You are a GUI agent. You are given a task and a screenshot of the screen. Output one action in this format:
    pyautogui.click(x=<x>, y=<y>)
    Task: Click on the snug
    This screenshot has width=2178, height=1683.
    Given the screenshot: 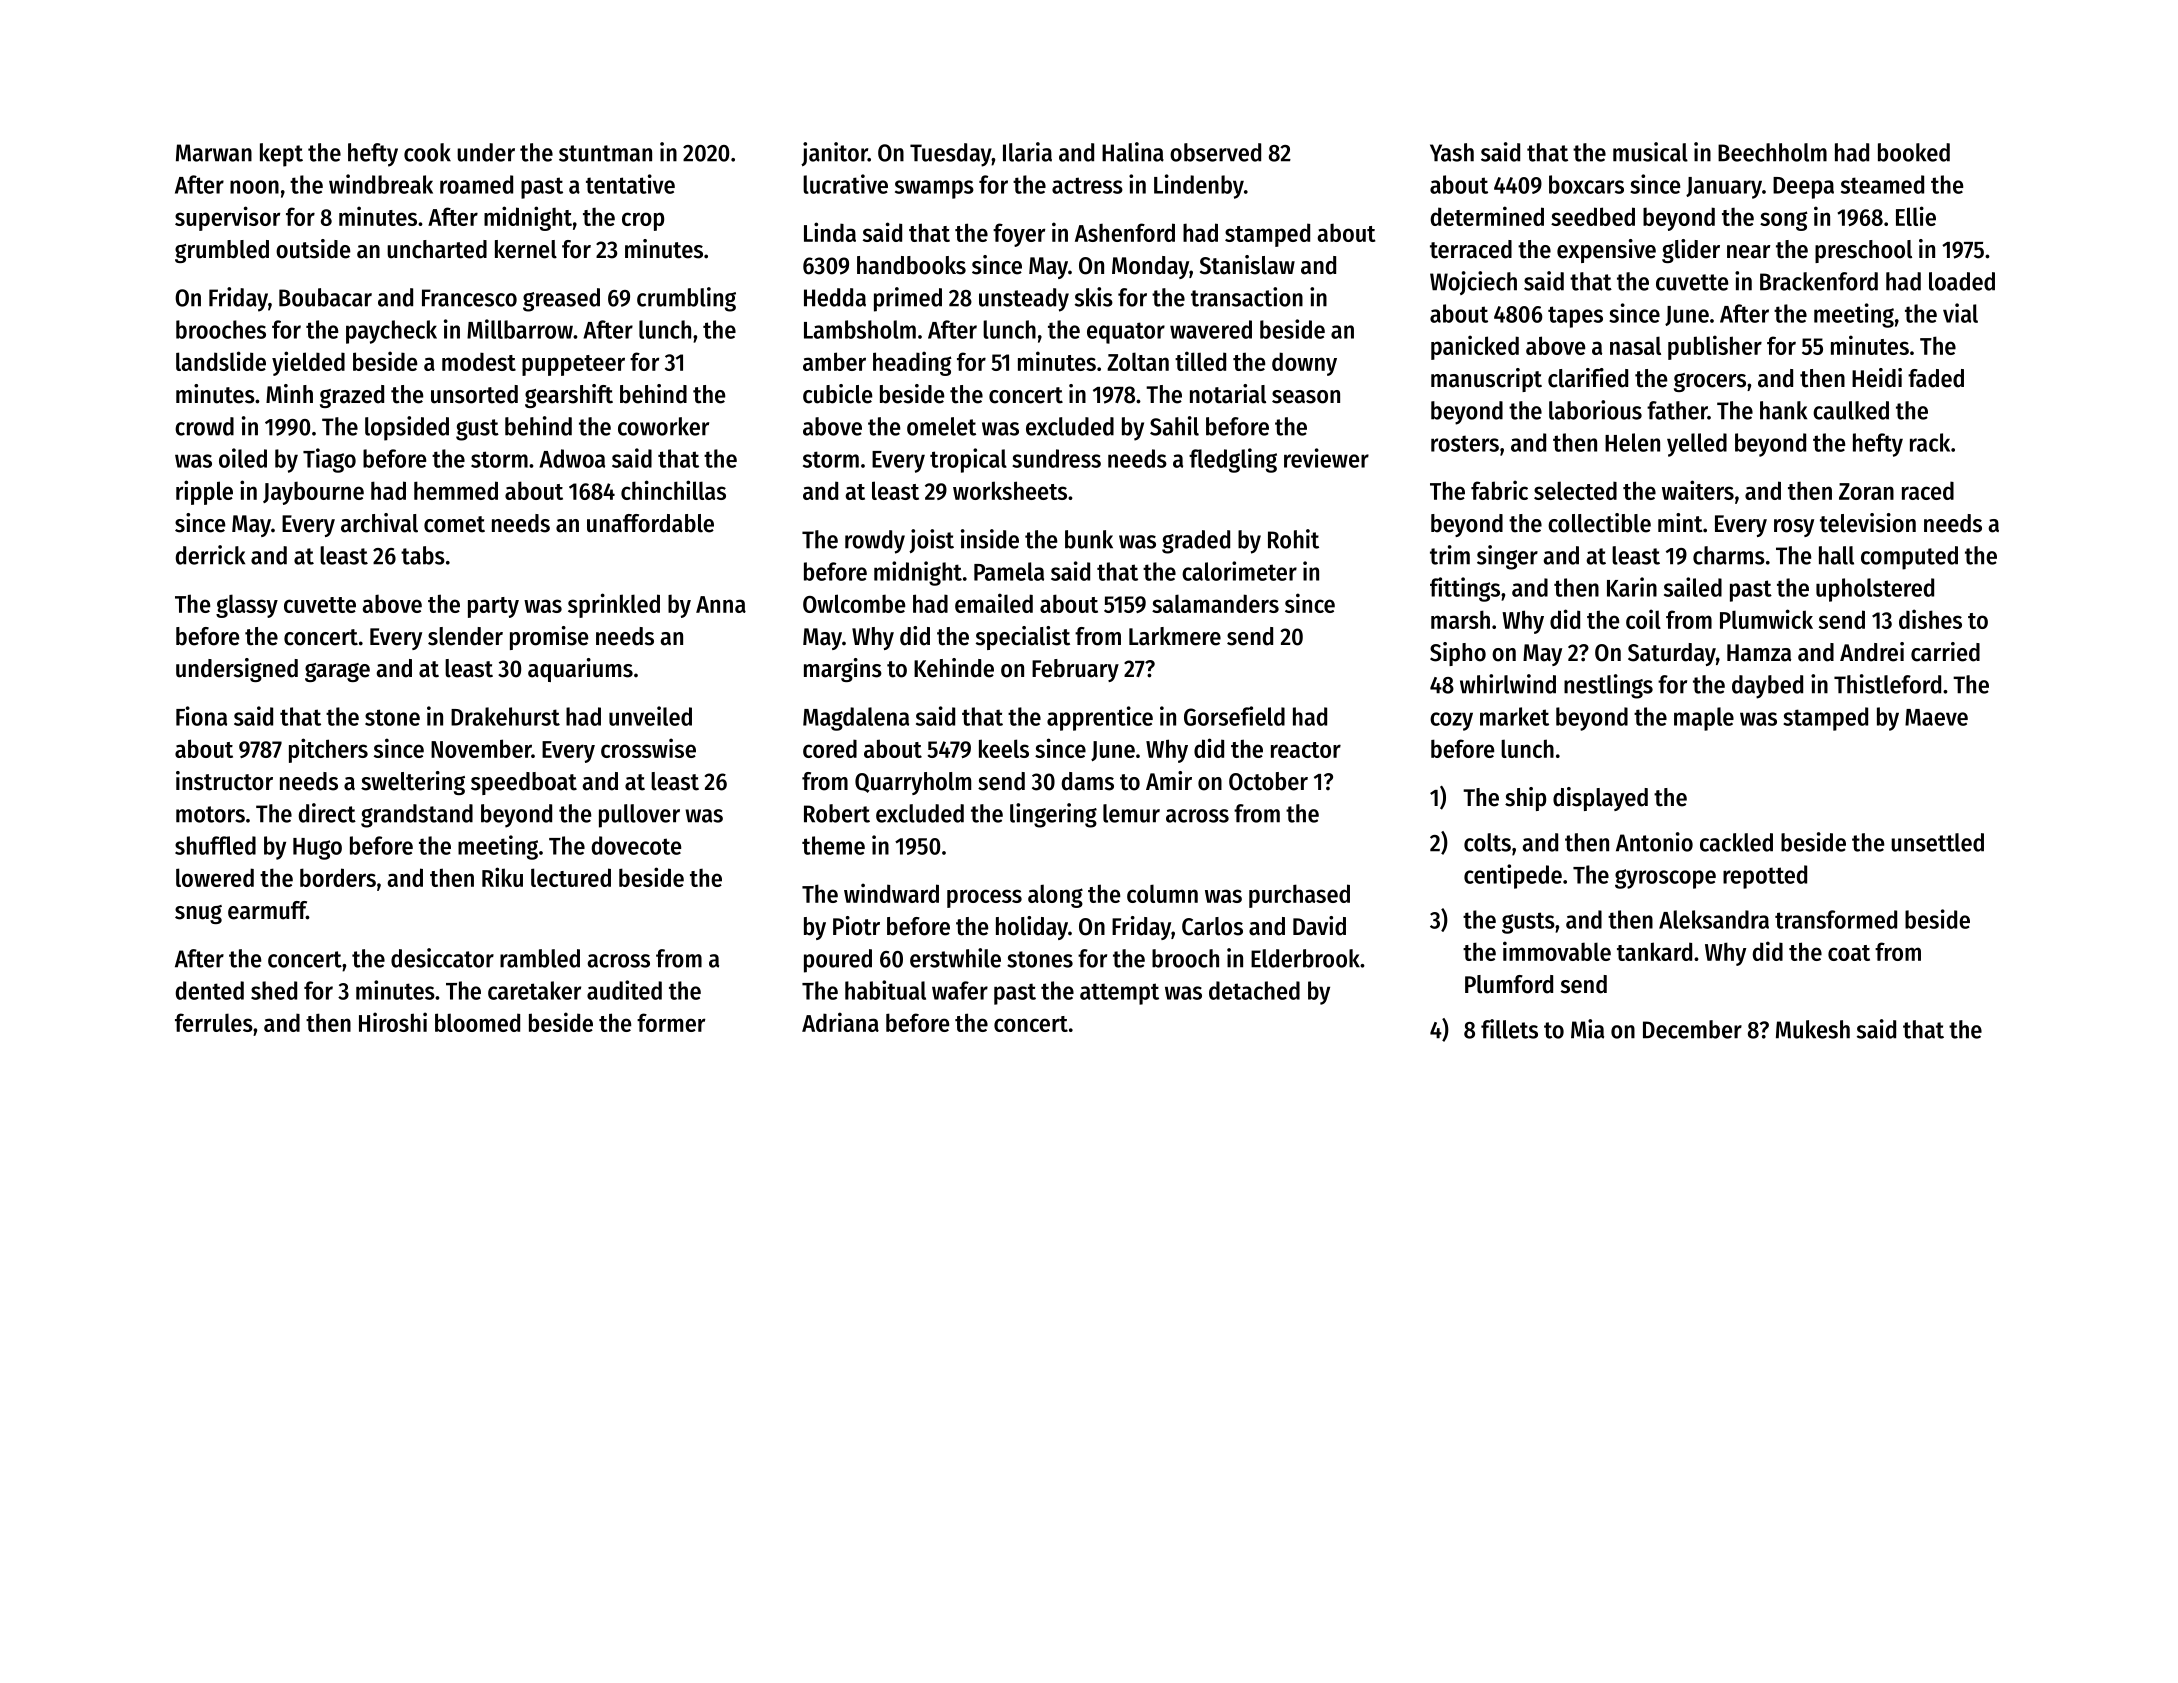 What is the action you would take?
    pyautogui.click(x=198, y=914)
